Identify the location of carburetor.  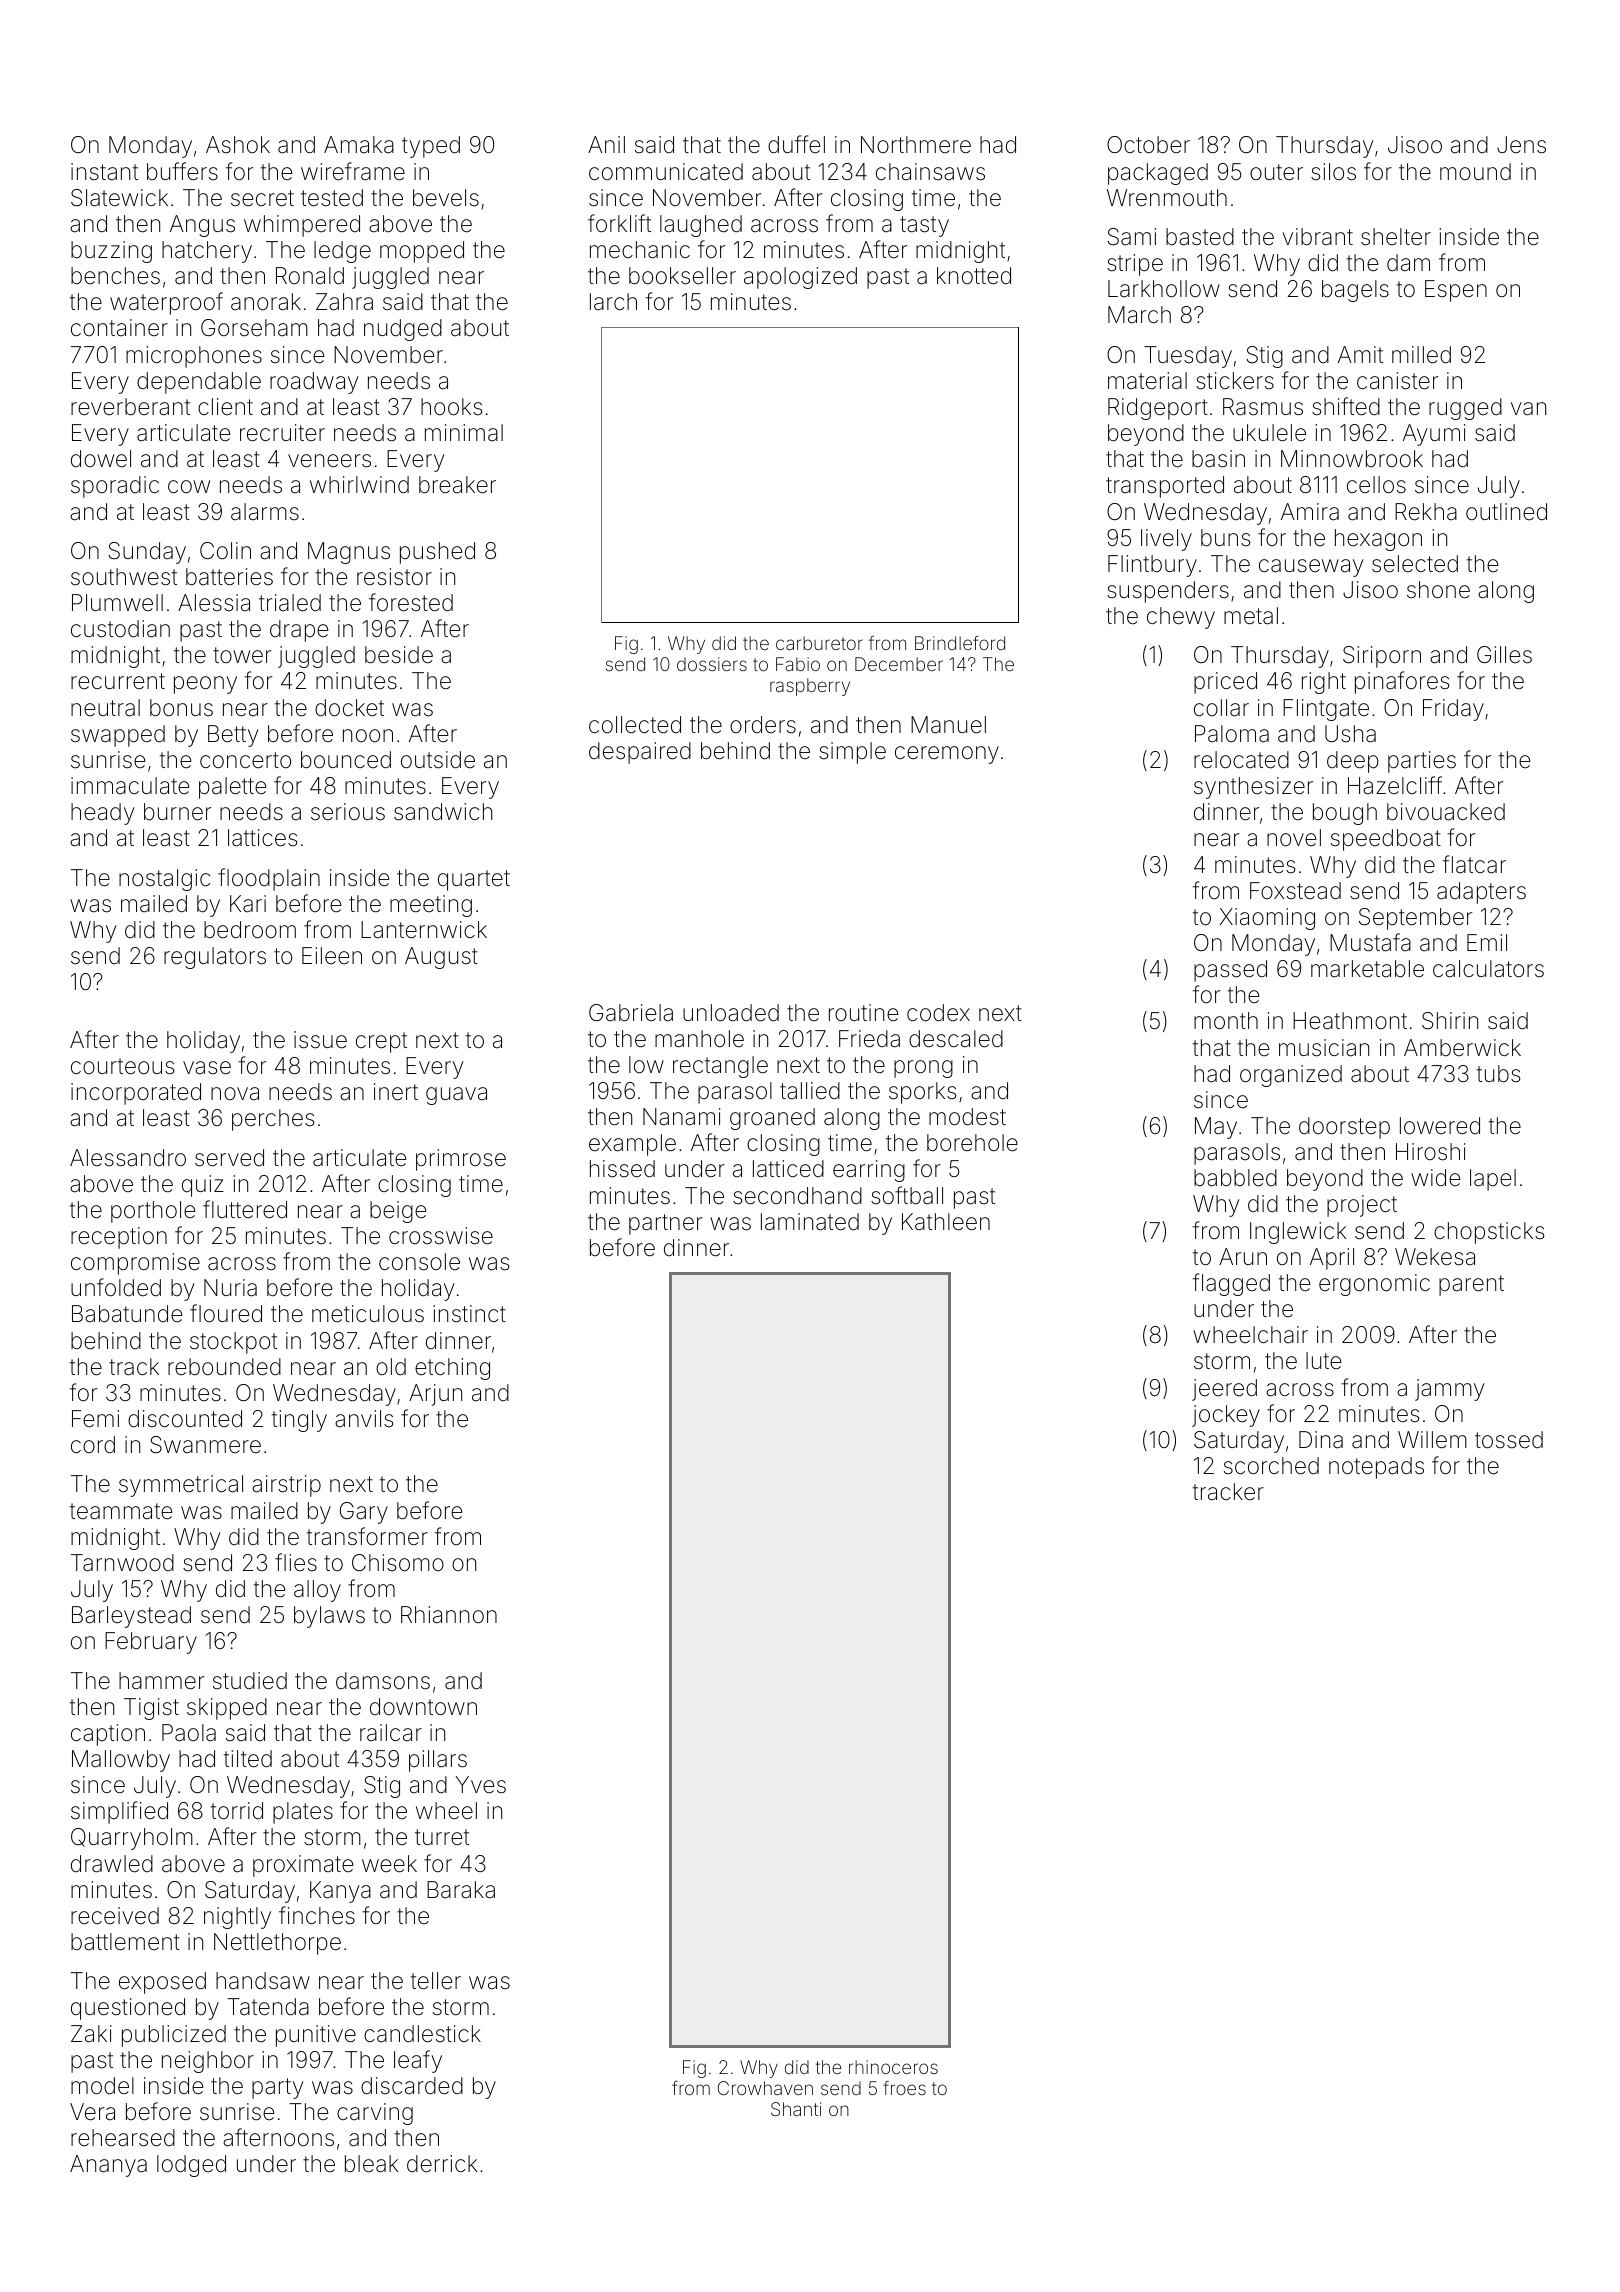
(819, 643).
